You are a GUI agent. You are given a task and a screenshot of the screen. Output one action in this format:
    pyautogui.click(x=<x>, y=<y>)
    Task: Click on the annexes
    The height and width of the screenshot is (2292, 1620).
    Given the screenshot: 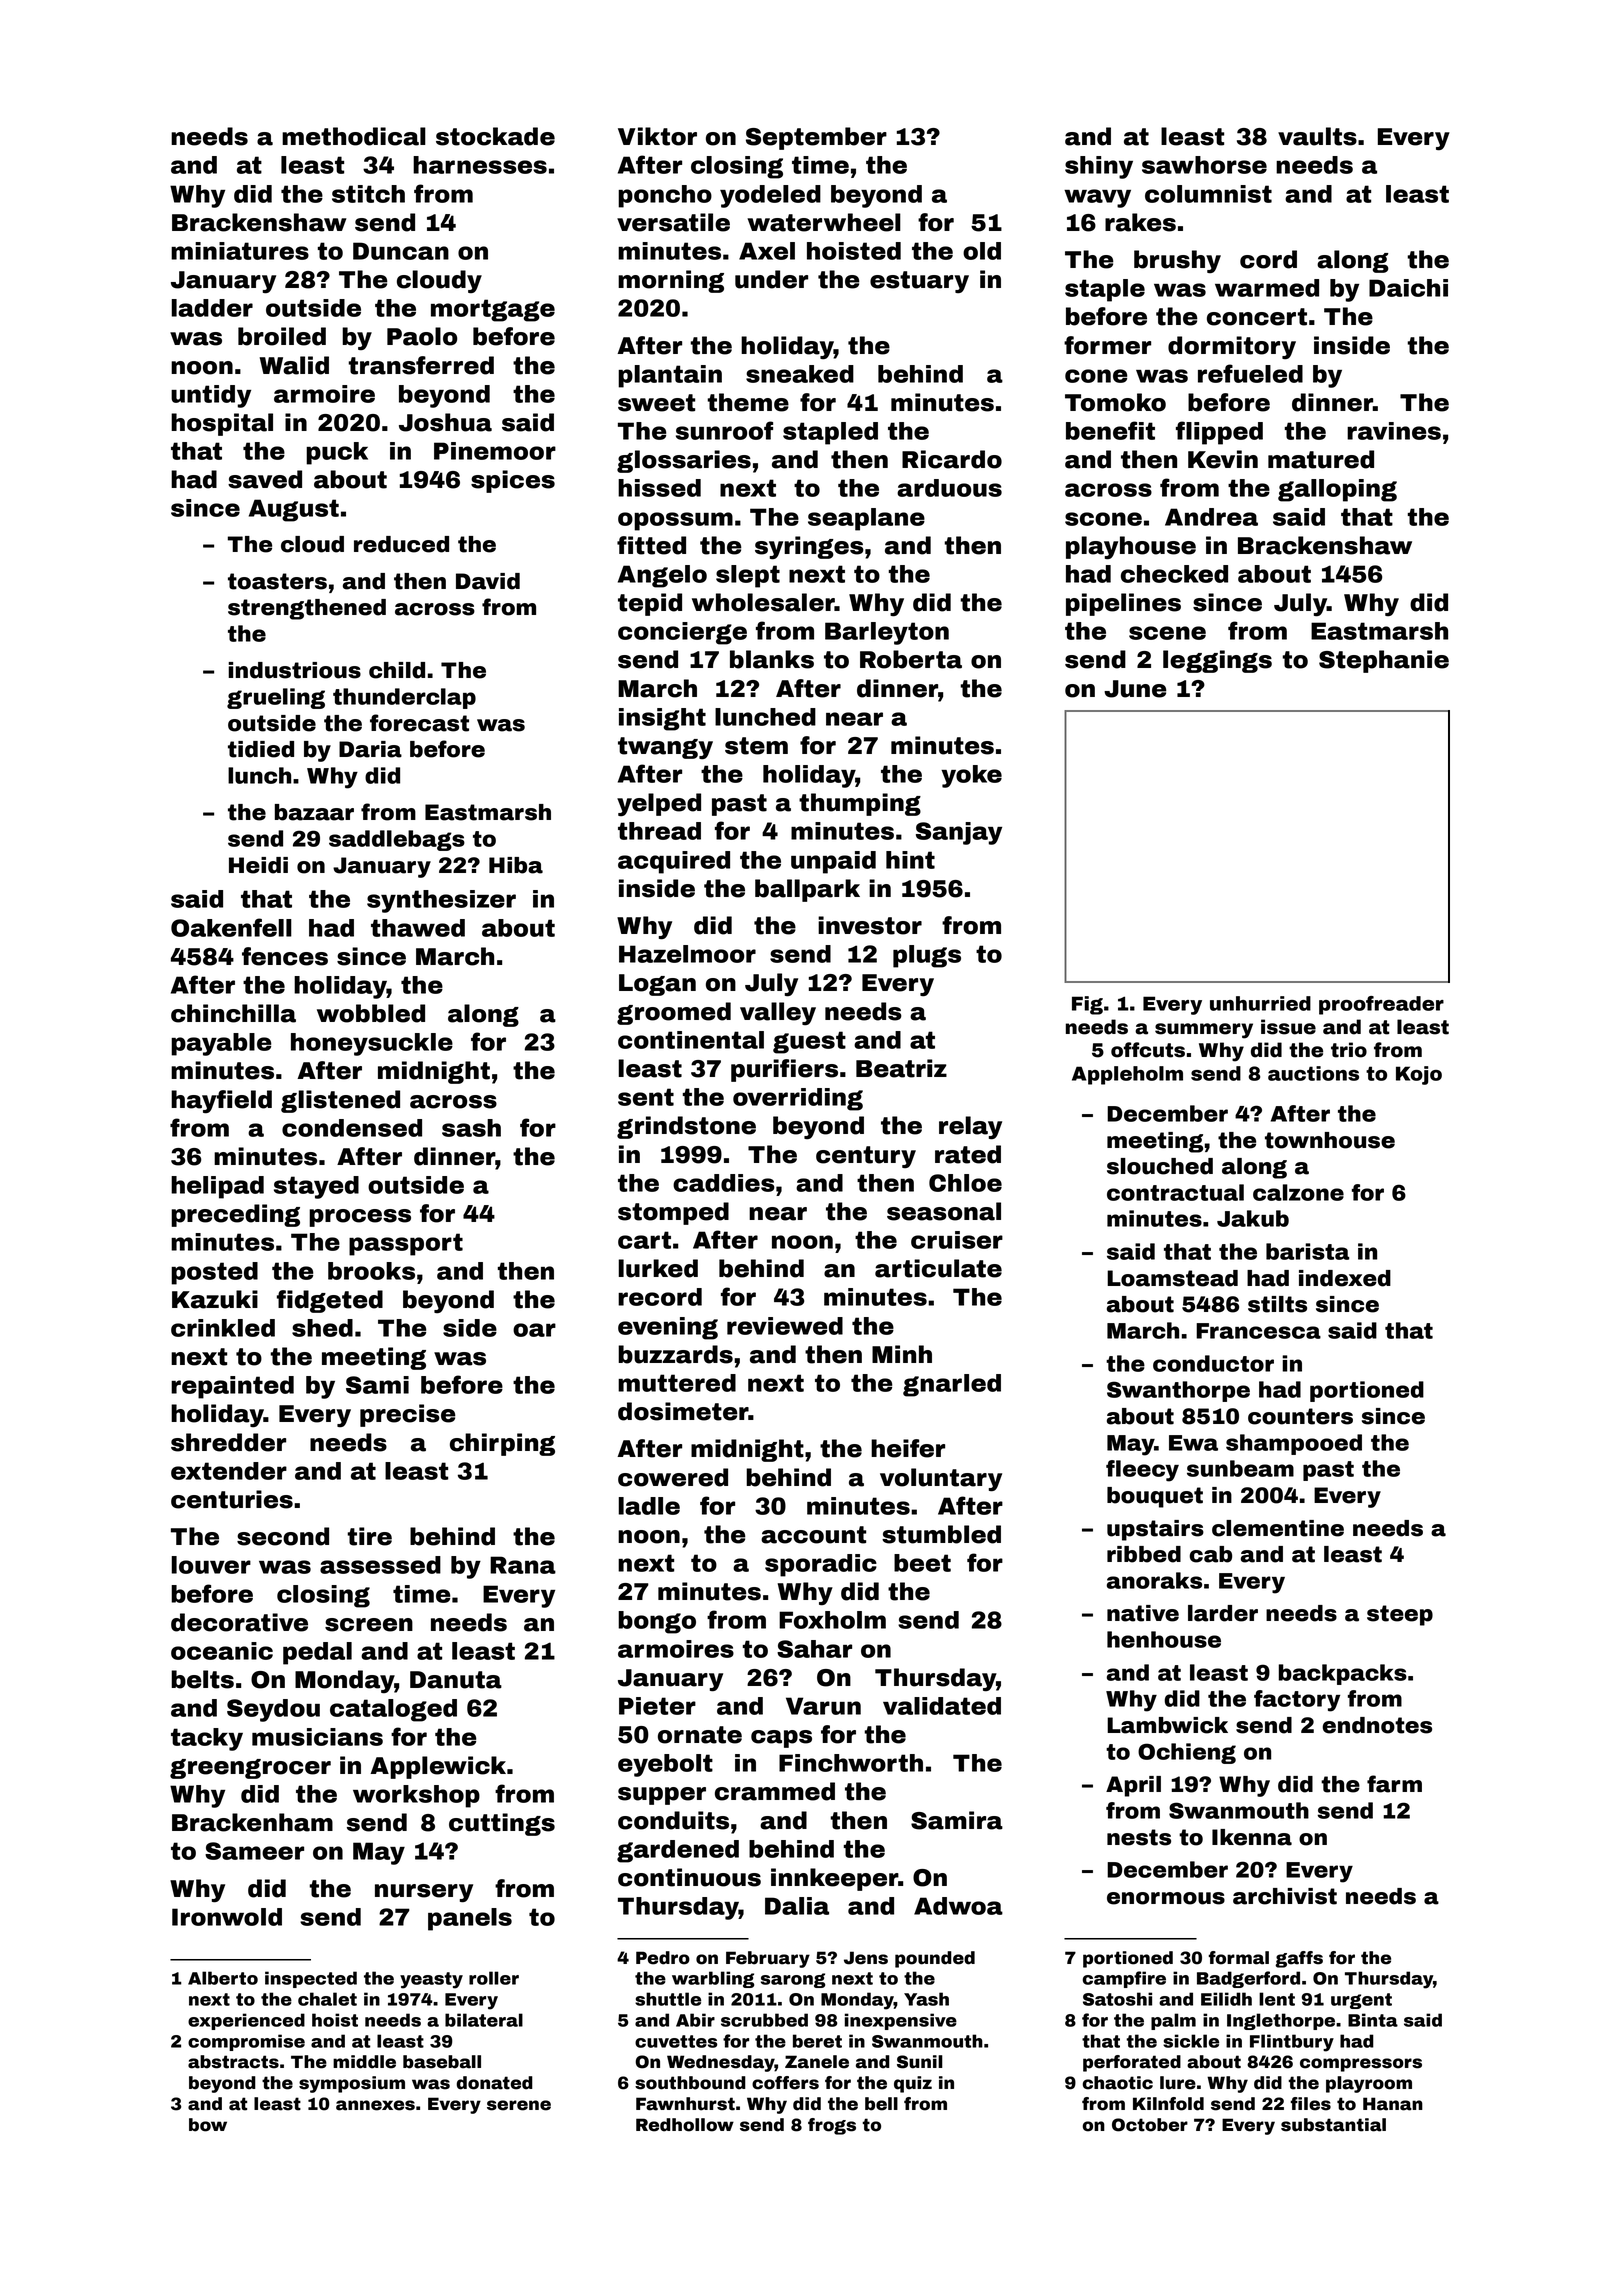 What is the action you would take?
    pyautogui.click(x=375, y=2105)
